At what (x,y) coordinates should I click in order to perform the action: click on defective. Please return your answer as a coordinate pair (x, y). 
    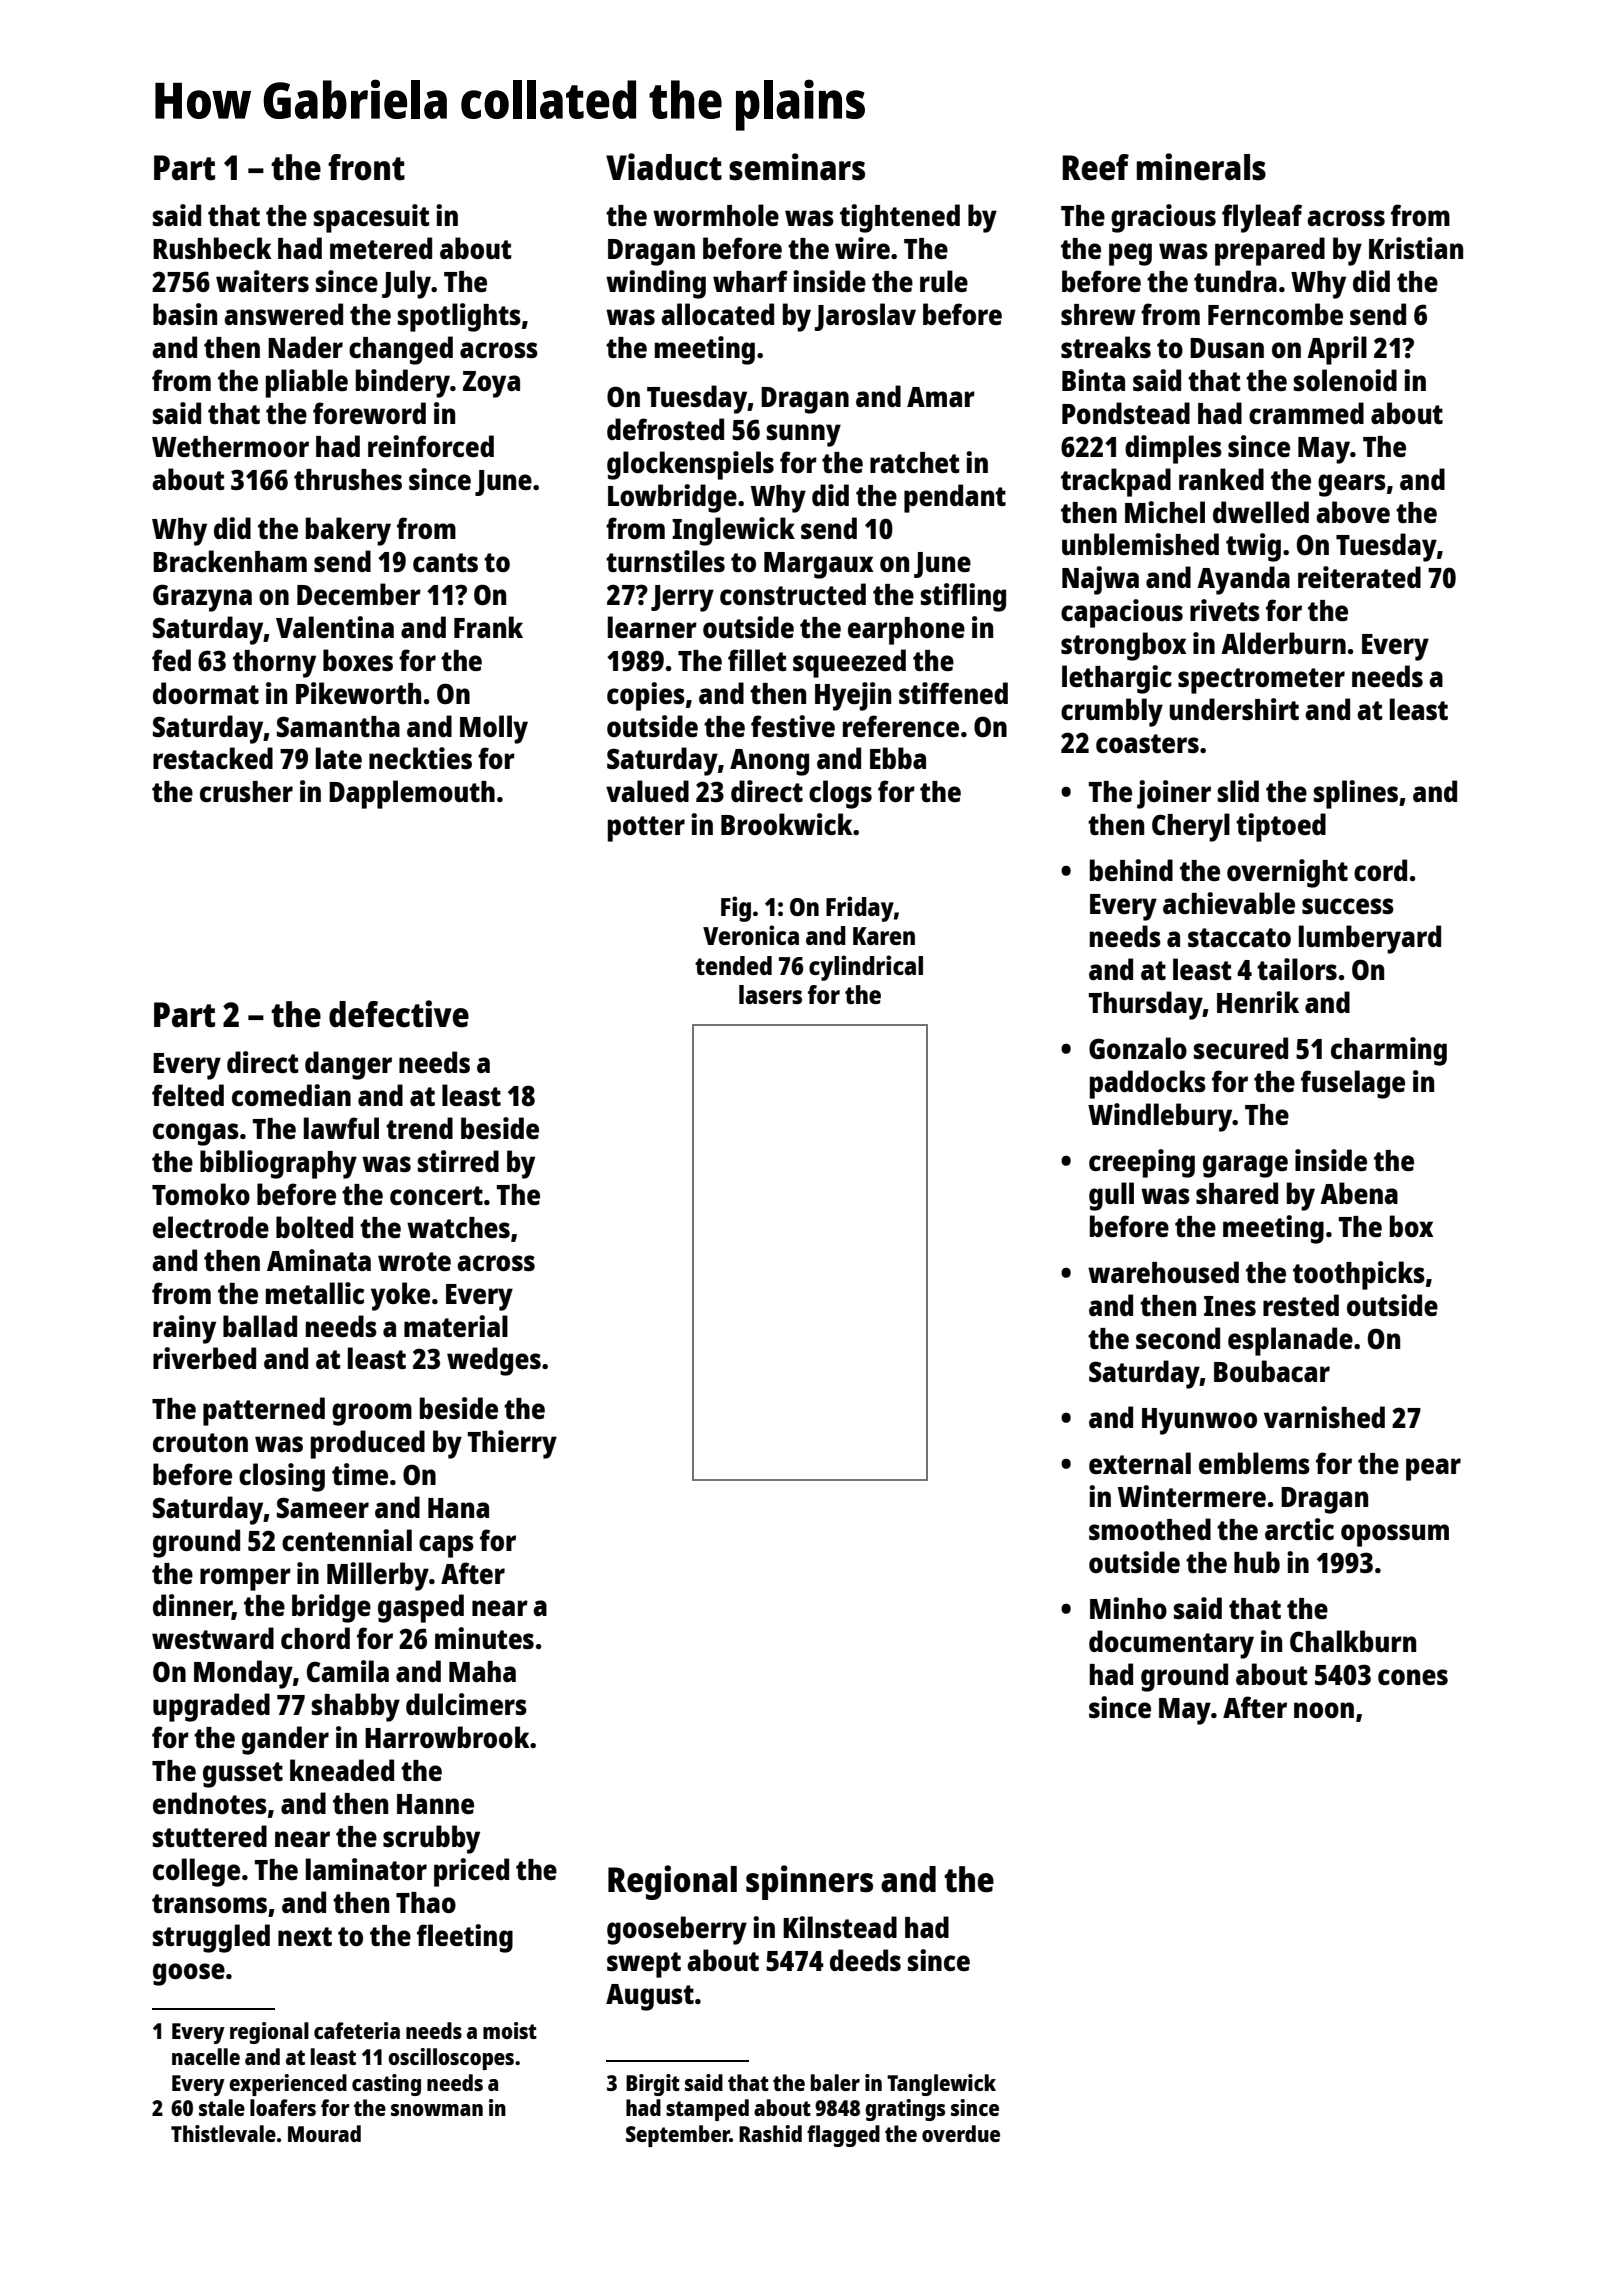
    Looking at the image, I should click on (399, 1014).
